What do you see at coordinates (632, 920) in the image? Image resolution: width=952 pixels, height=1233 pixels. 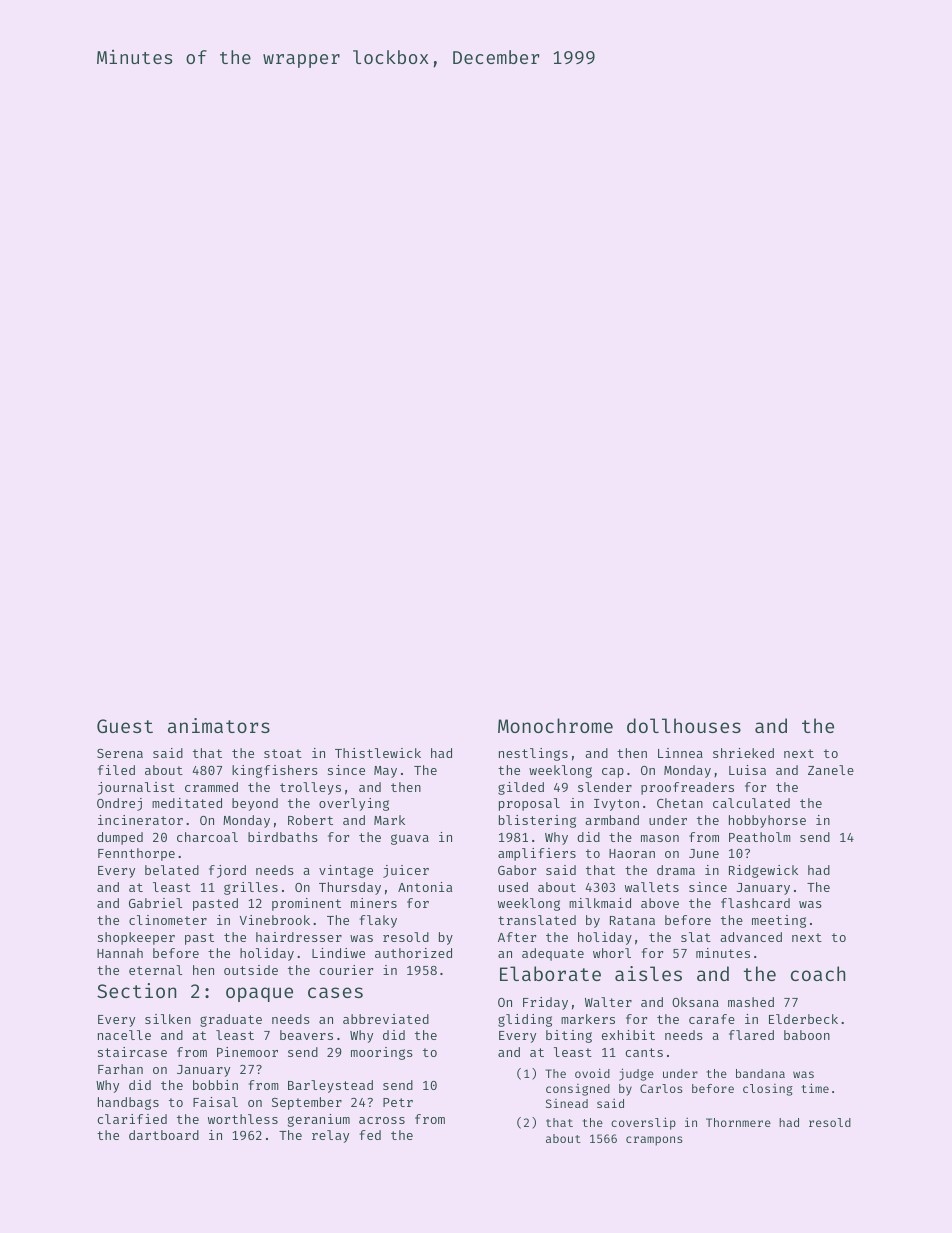 I see `Ratana` at bounding box center [632, 920].
